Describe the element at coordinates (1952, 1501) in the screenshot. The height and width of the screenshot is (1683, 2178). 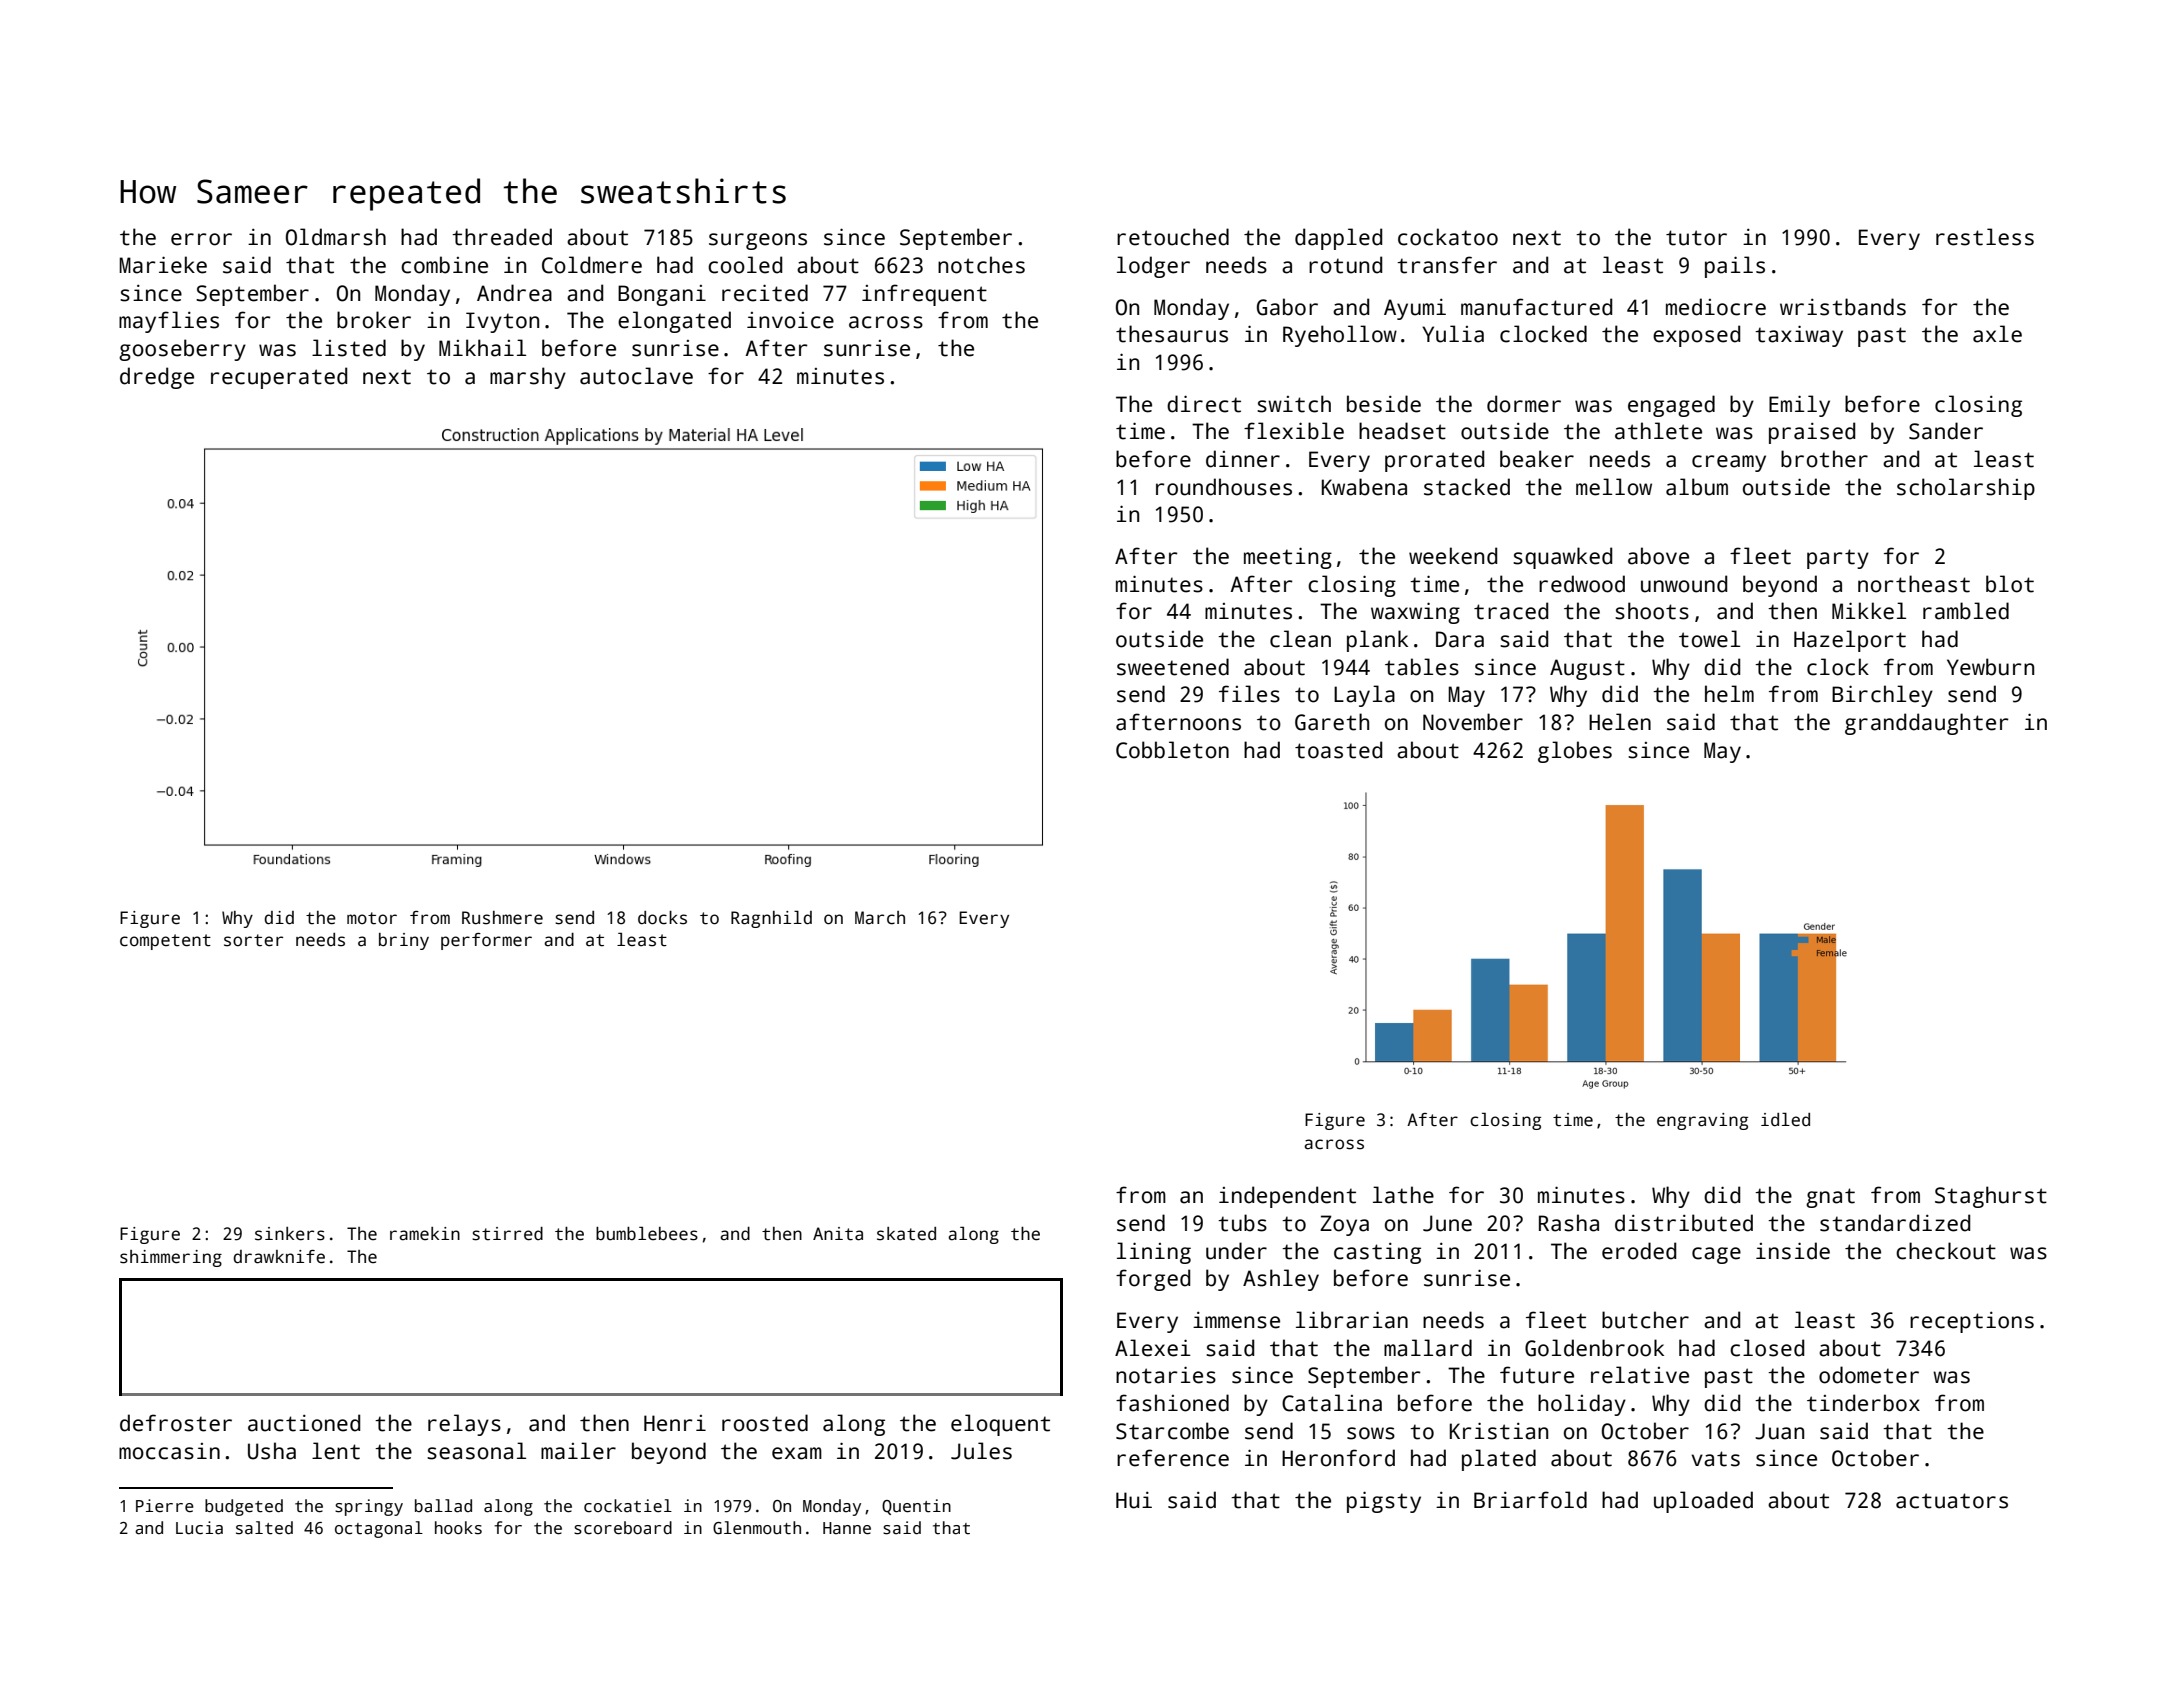
I see `actuators` at that location.
